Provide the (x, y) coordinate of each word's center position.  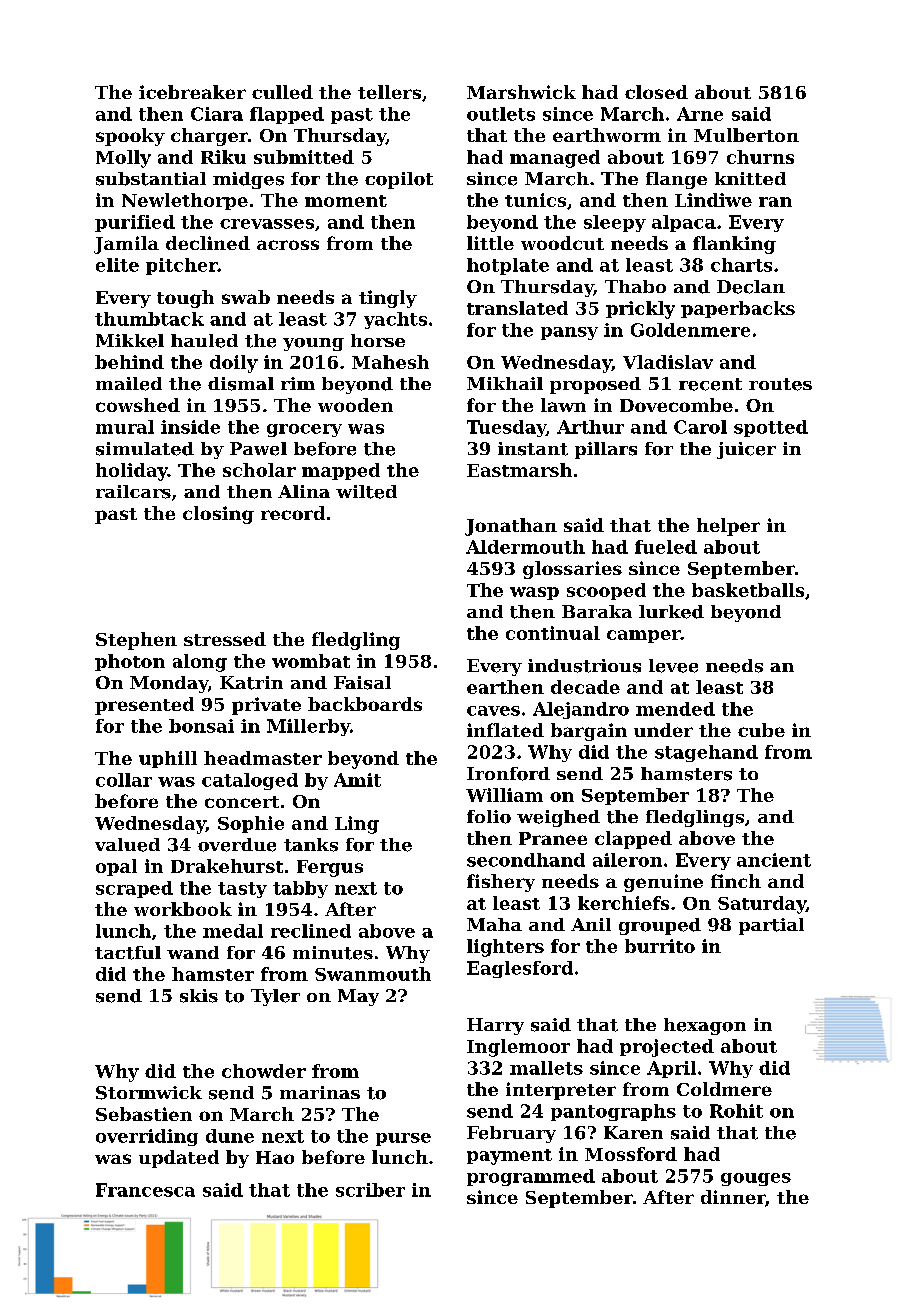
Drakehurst (227, 866)
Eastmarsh (519, 470)
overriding (147, 1137)
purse (403, 1139)
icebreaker (192, 92)
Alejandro (581, 710)
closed (656, 92)
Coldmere (724, 1089)
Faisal (362, 683)
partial (771, 926)
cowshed (138, 405)
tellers (389, 92)
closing (218, 515)
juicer (746, 450)
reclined (311, 931)
